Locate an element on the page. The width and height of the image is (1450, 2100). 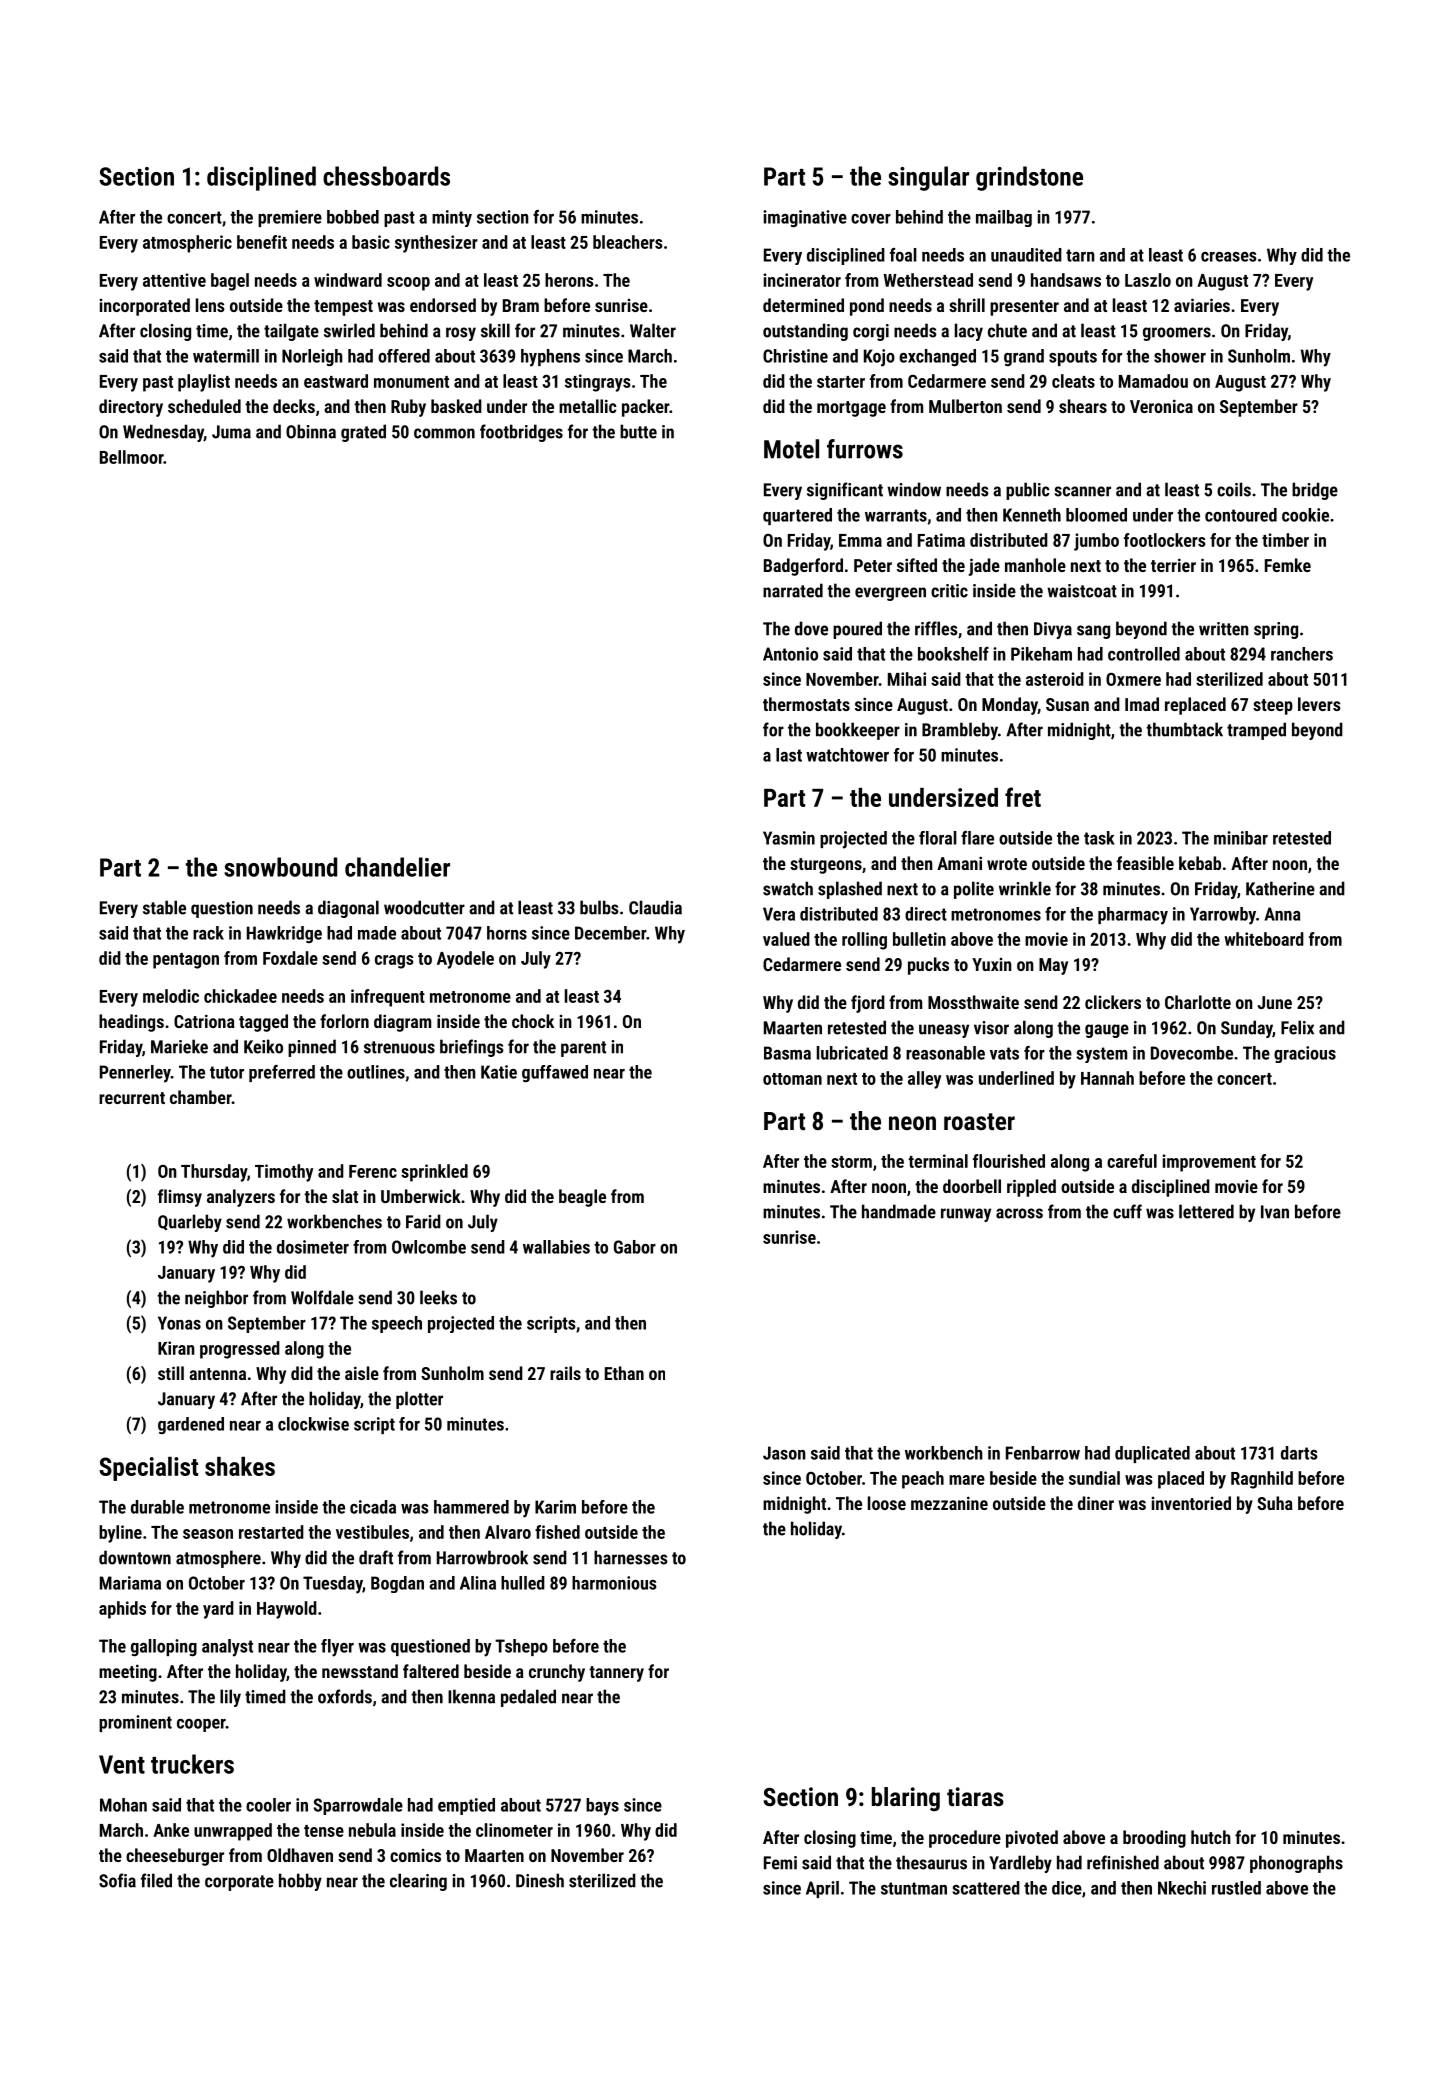
Katherine is located at coordinates (1280, 888).
